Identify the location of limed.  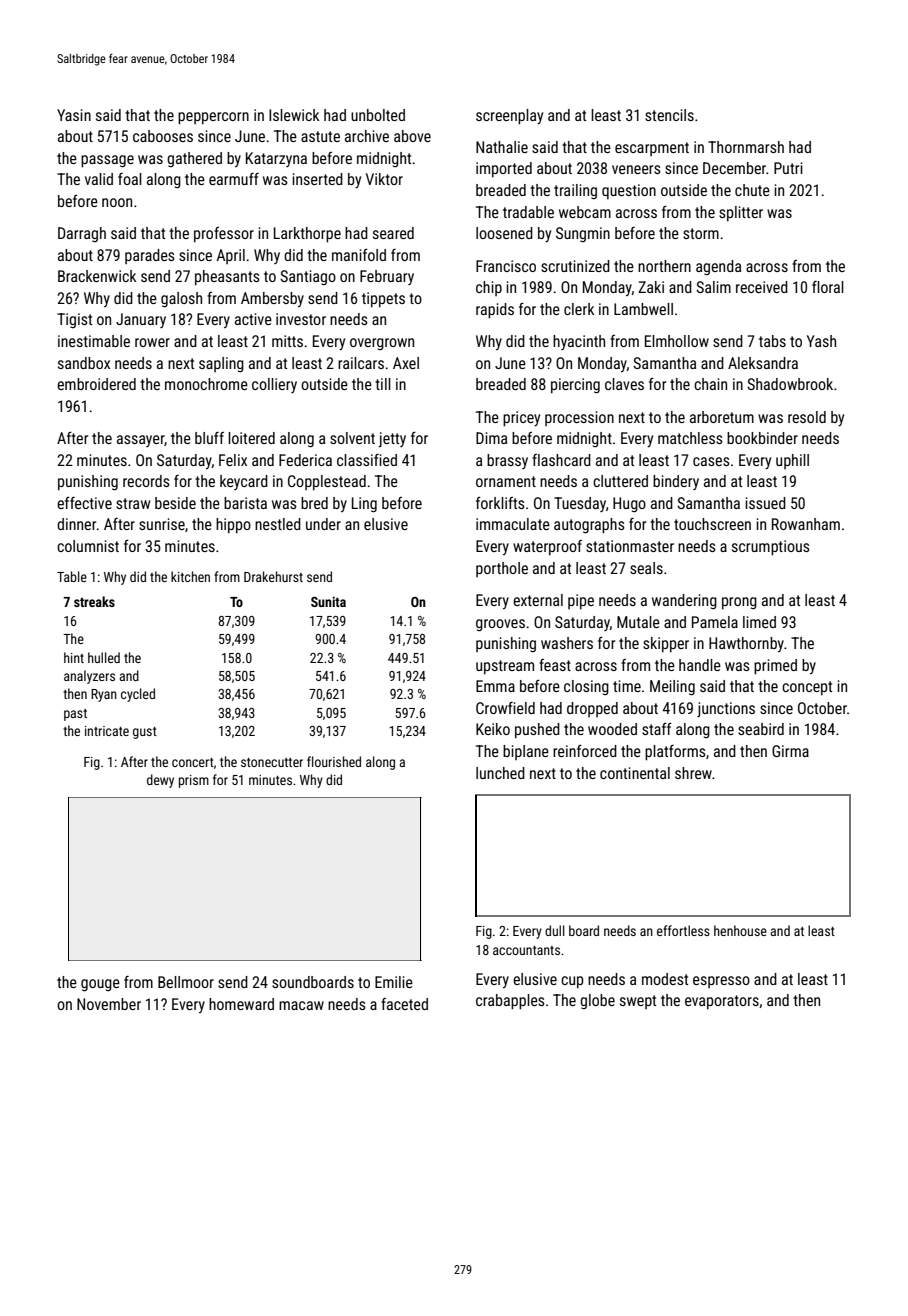
(759, 622).
